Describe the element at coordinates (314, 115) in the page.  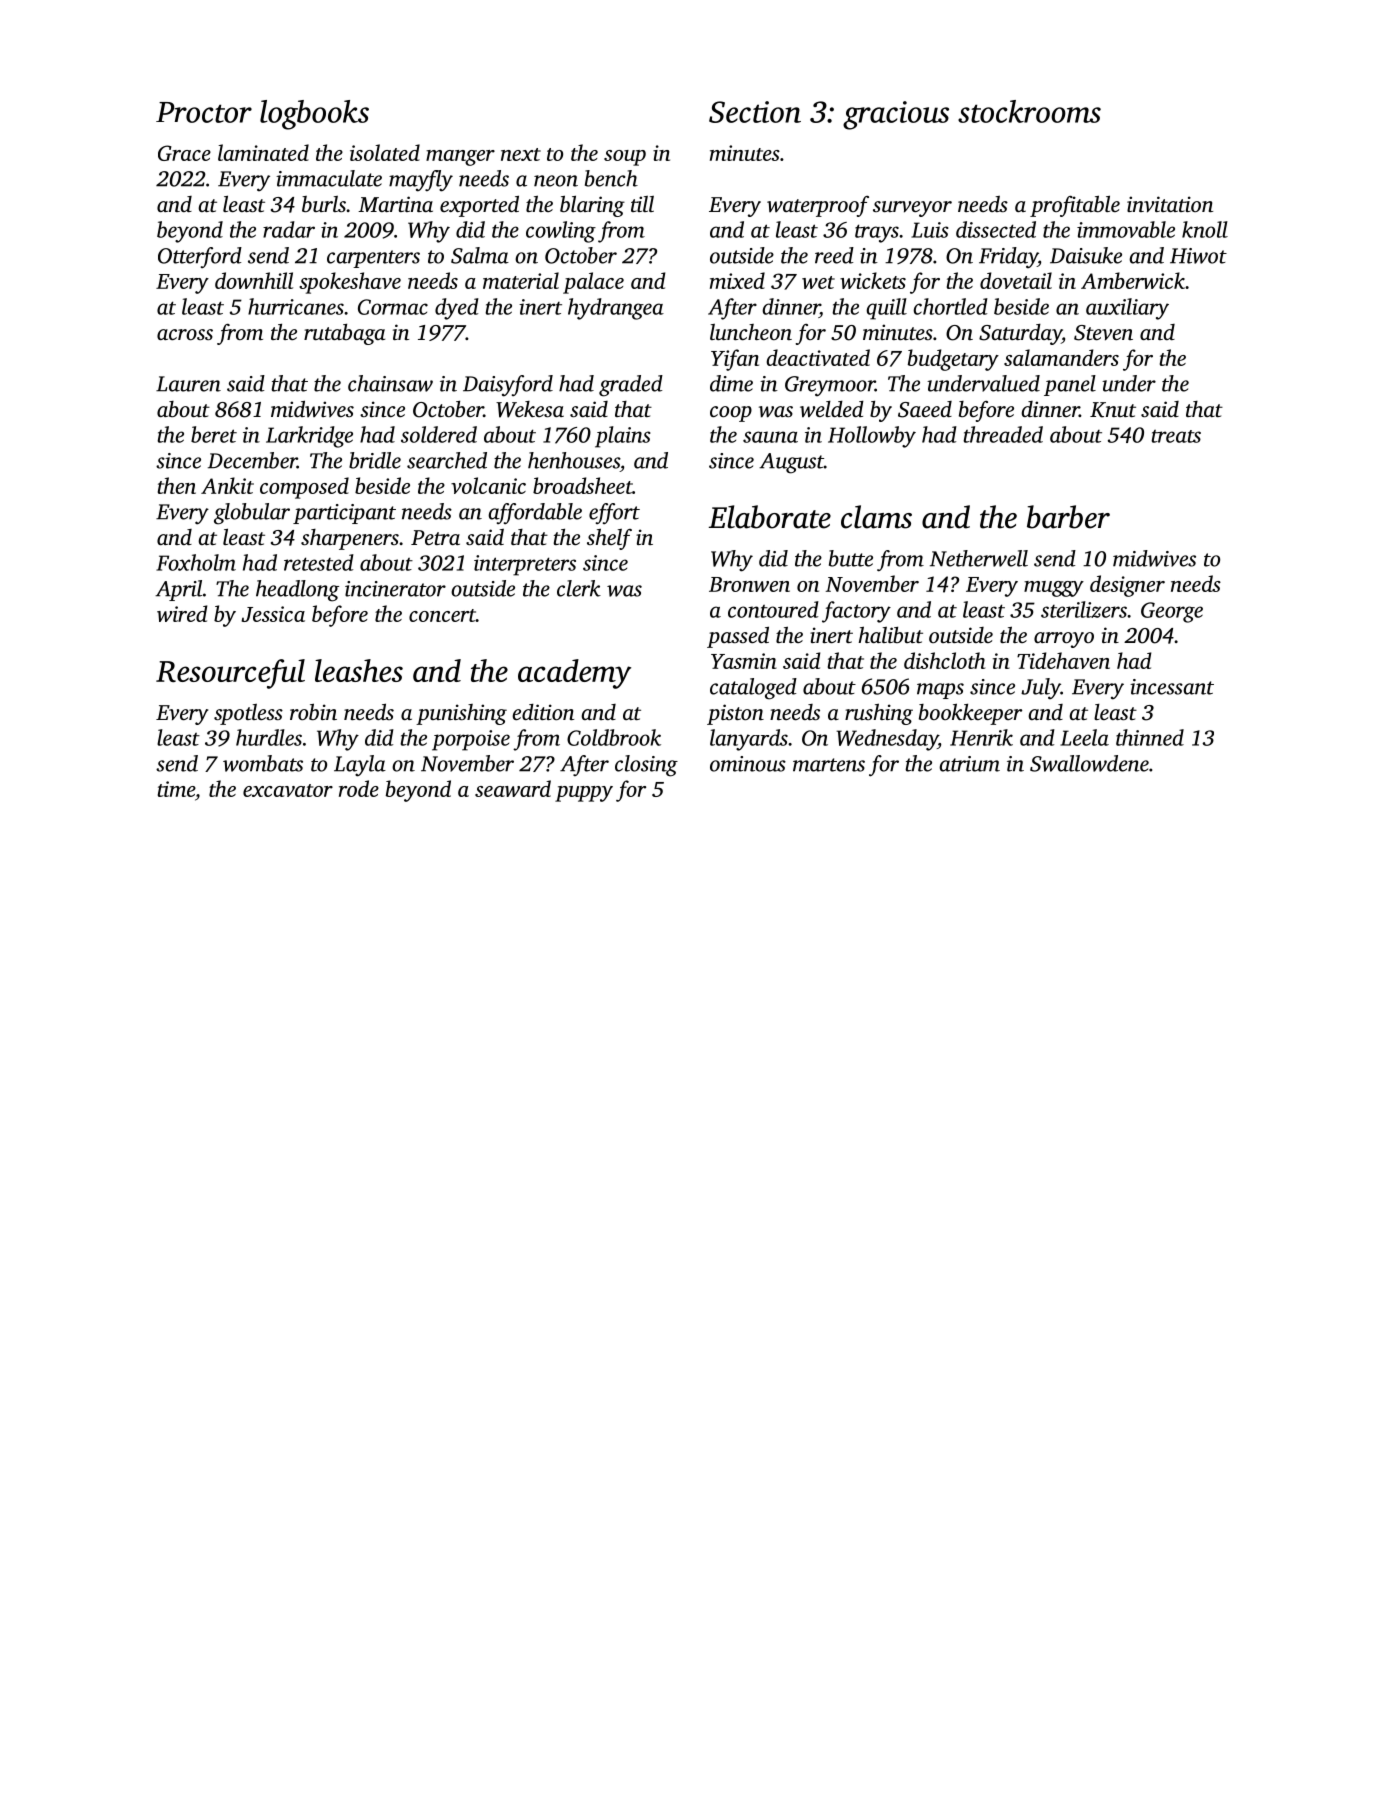
I see `logbooks` at that location.
